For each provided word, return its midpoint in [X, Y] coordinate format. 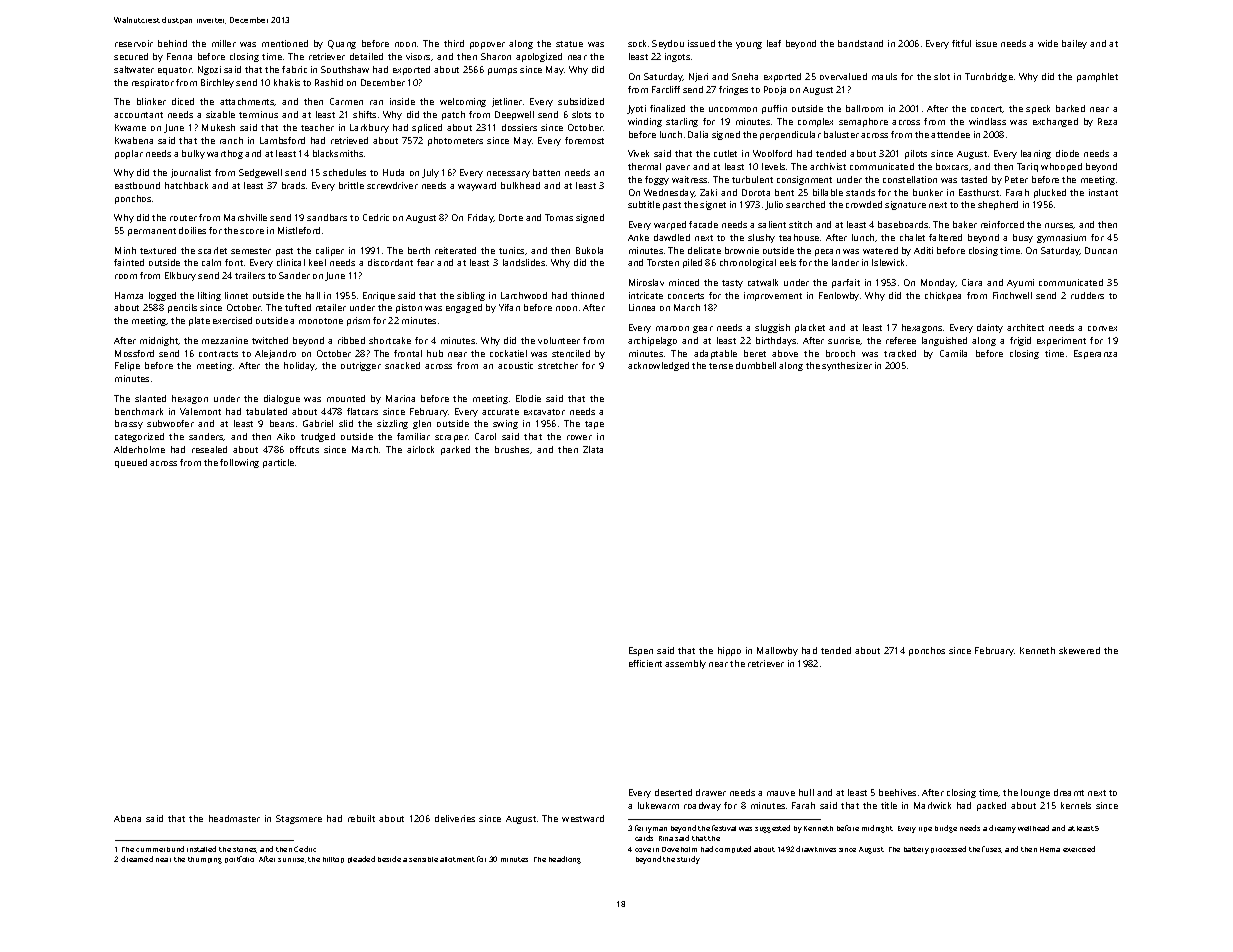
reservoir [134, 43]
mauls [884, 76]
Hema [1050, 849]
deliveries [455, 818]
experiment [1061, 341]
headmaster [234, 818]
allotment [457, 859]
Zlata [593, 449]
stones [245, 850]
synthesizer [847, 366]
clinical [291, 262]
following [239, 463]
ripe [925, 829]
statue [569, 44]
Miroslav [646, 282]
